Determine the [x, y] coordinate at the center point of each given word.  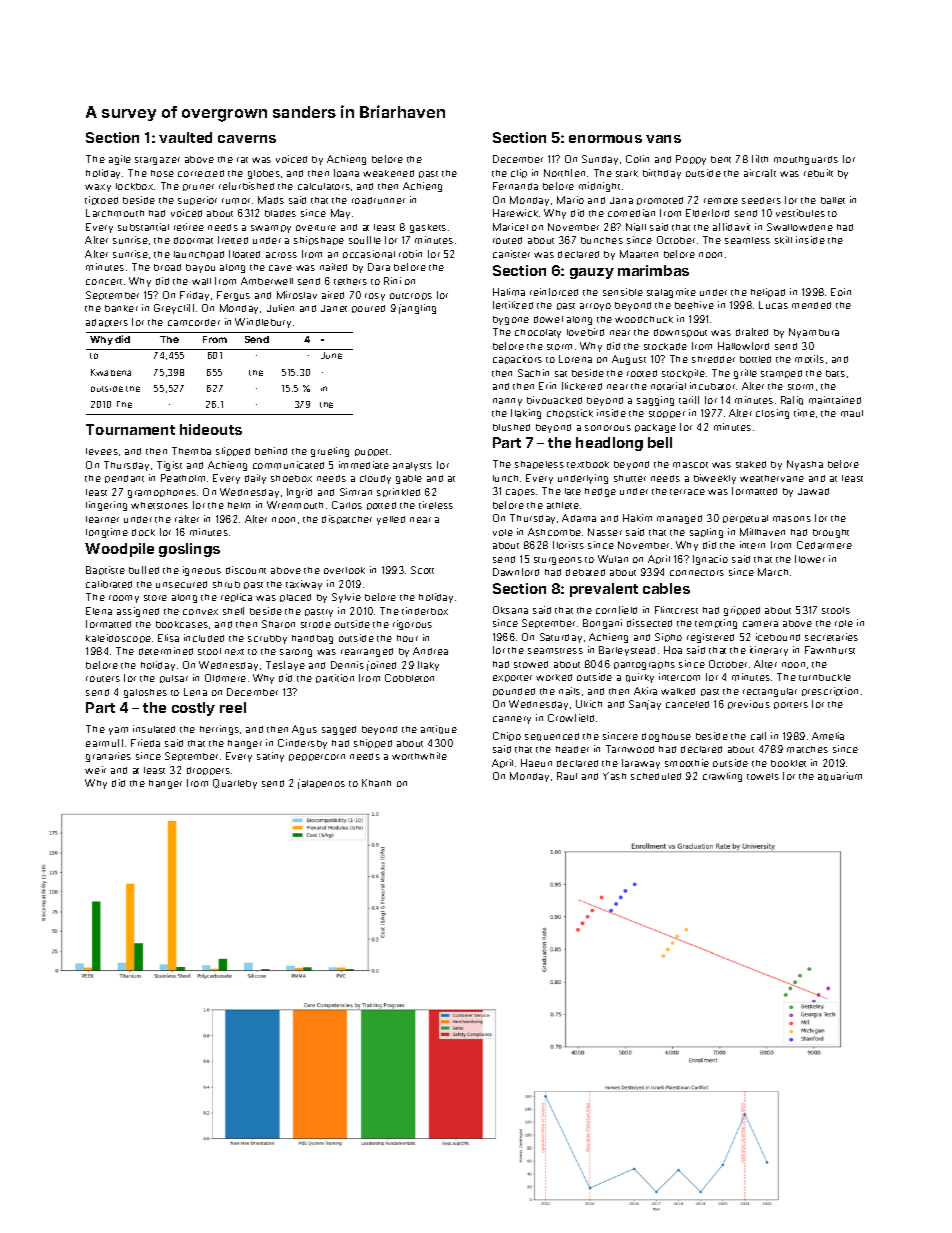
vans [663, 139]
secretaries [831, 637]
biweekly [715, 479]
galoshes [145, 693]
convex [200, 612]
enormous [605, 139]
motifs [809, 359]
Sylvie [346, 598]
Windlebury [263, 323]
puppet [371, 452]
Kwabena [111, 372]
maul [852, 413]
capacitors [517, 359]
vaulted [185, 137]
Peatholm [183, 478]
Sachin [533, 373]
